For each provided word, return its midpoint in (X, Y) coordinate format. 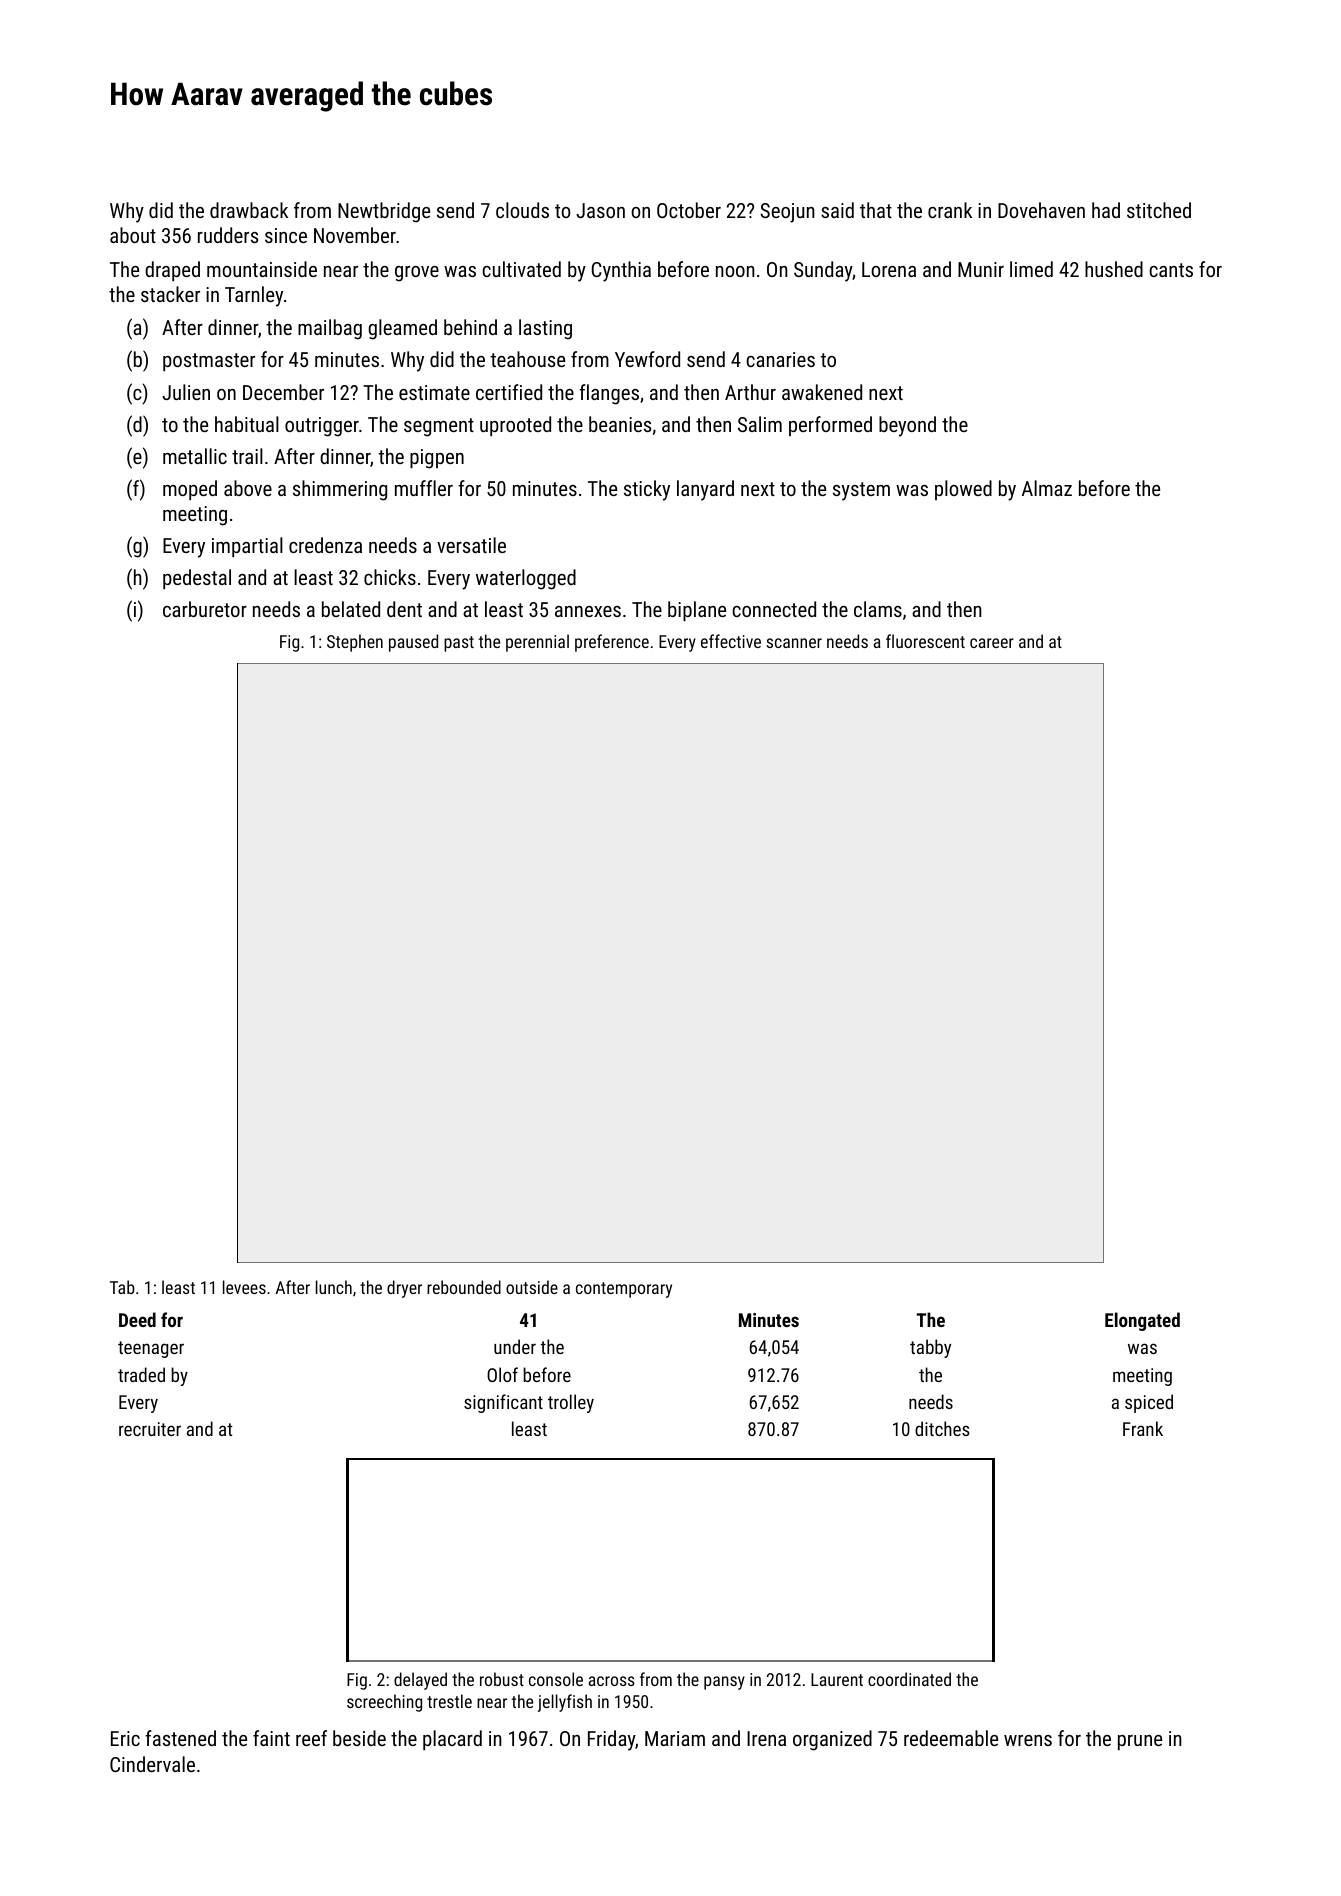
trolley (571, 1403)
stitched (1159, 210)
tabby (930, 1348)
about (133, 235)
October (689, 210)
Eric (125, 1738)
